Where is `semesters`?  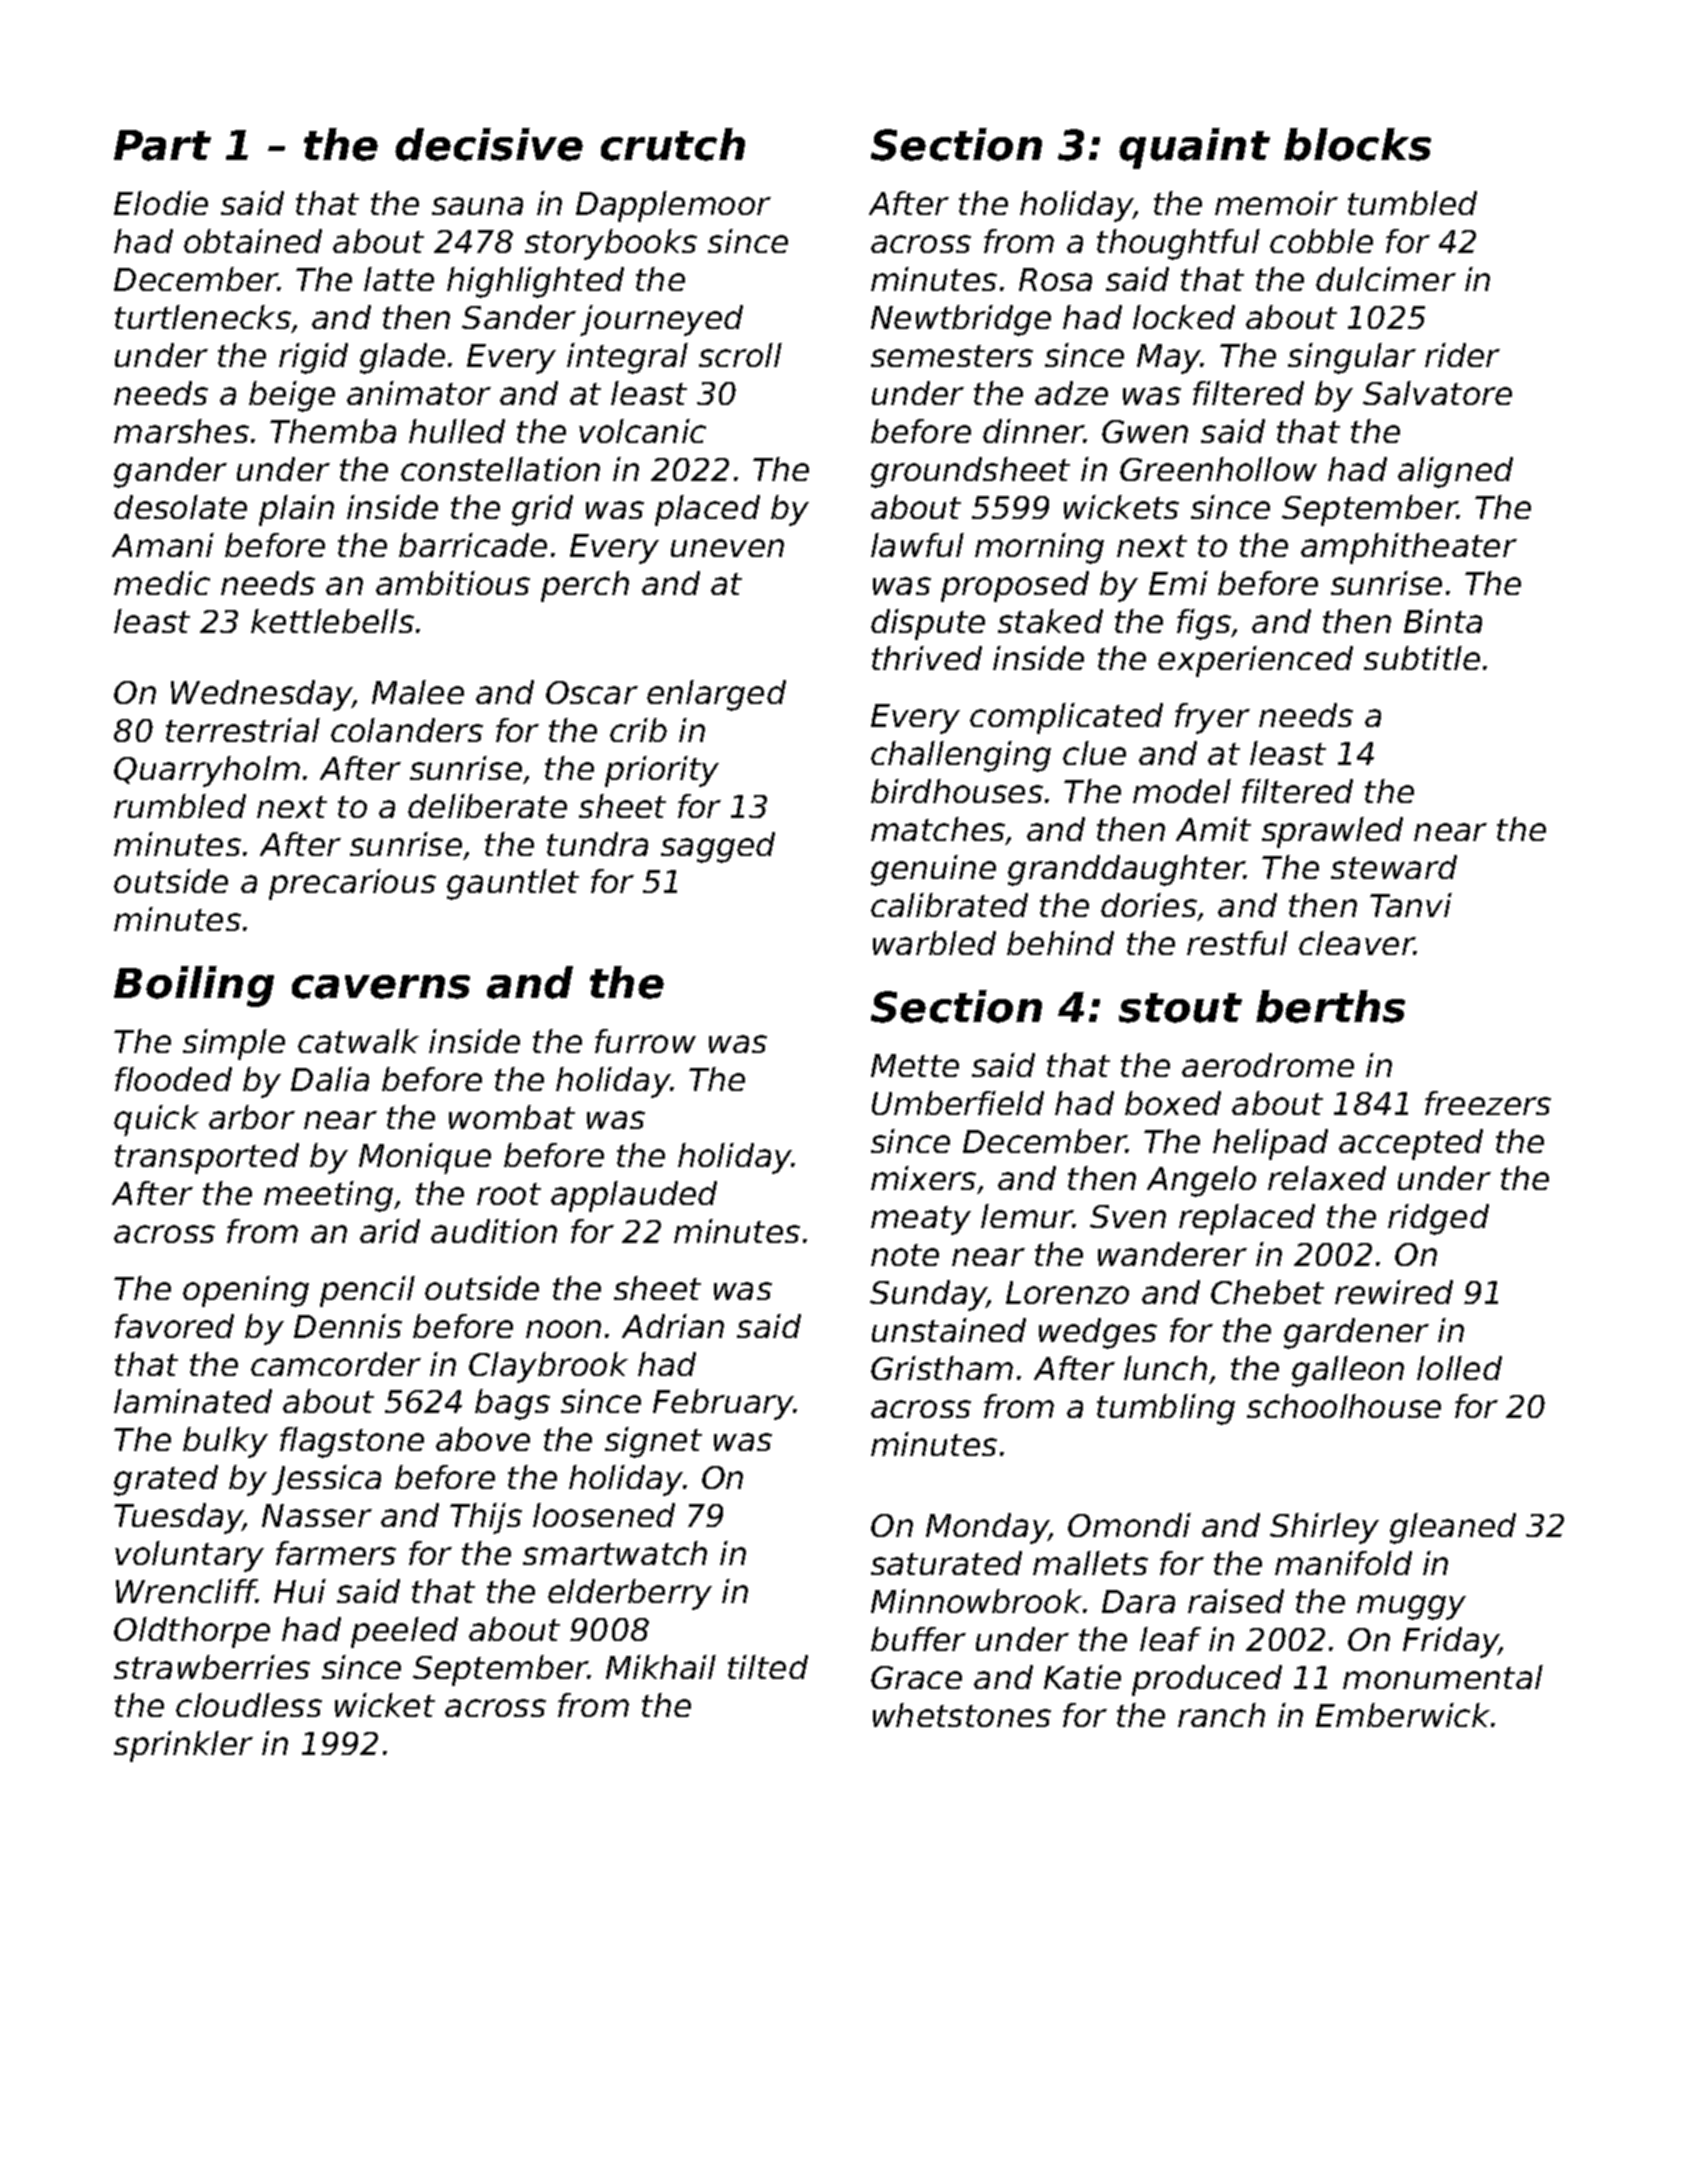 semesters is located at coordinates (952, 356).
